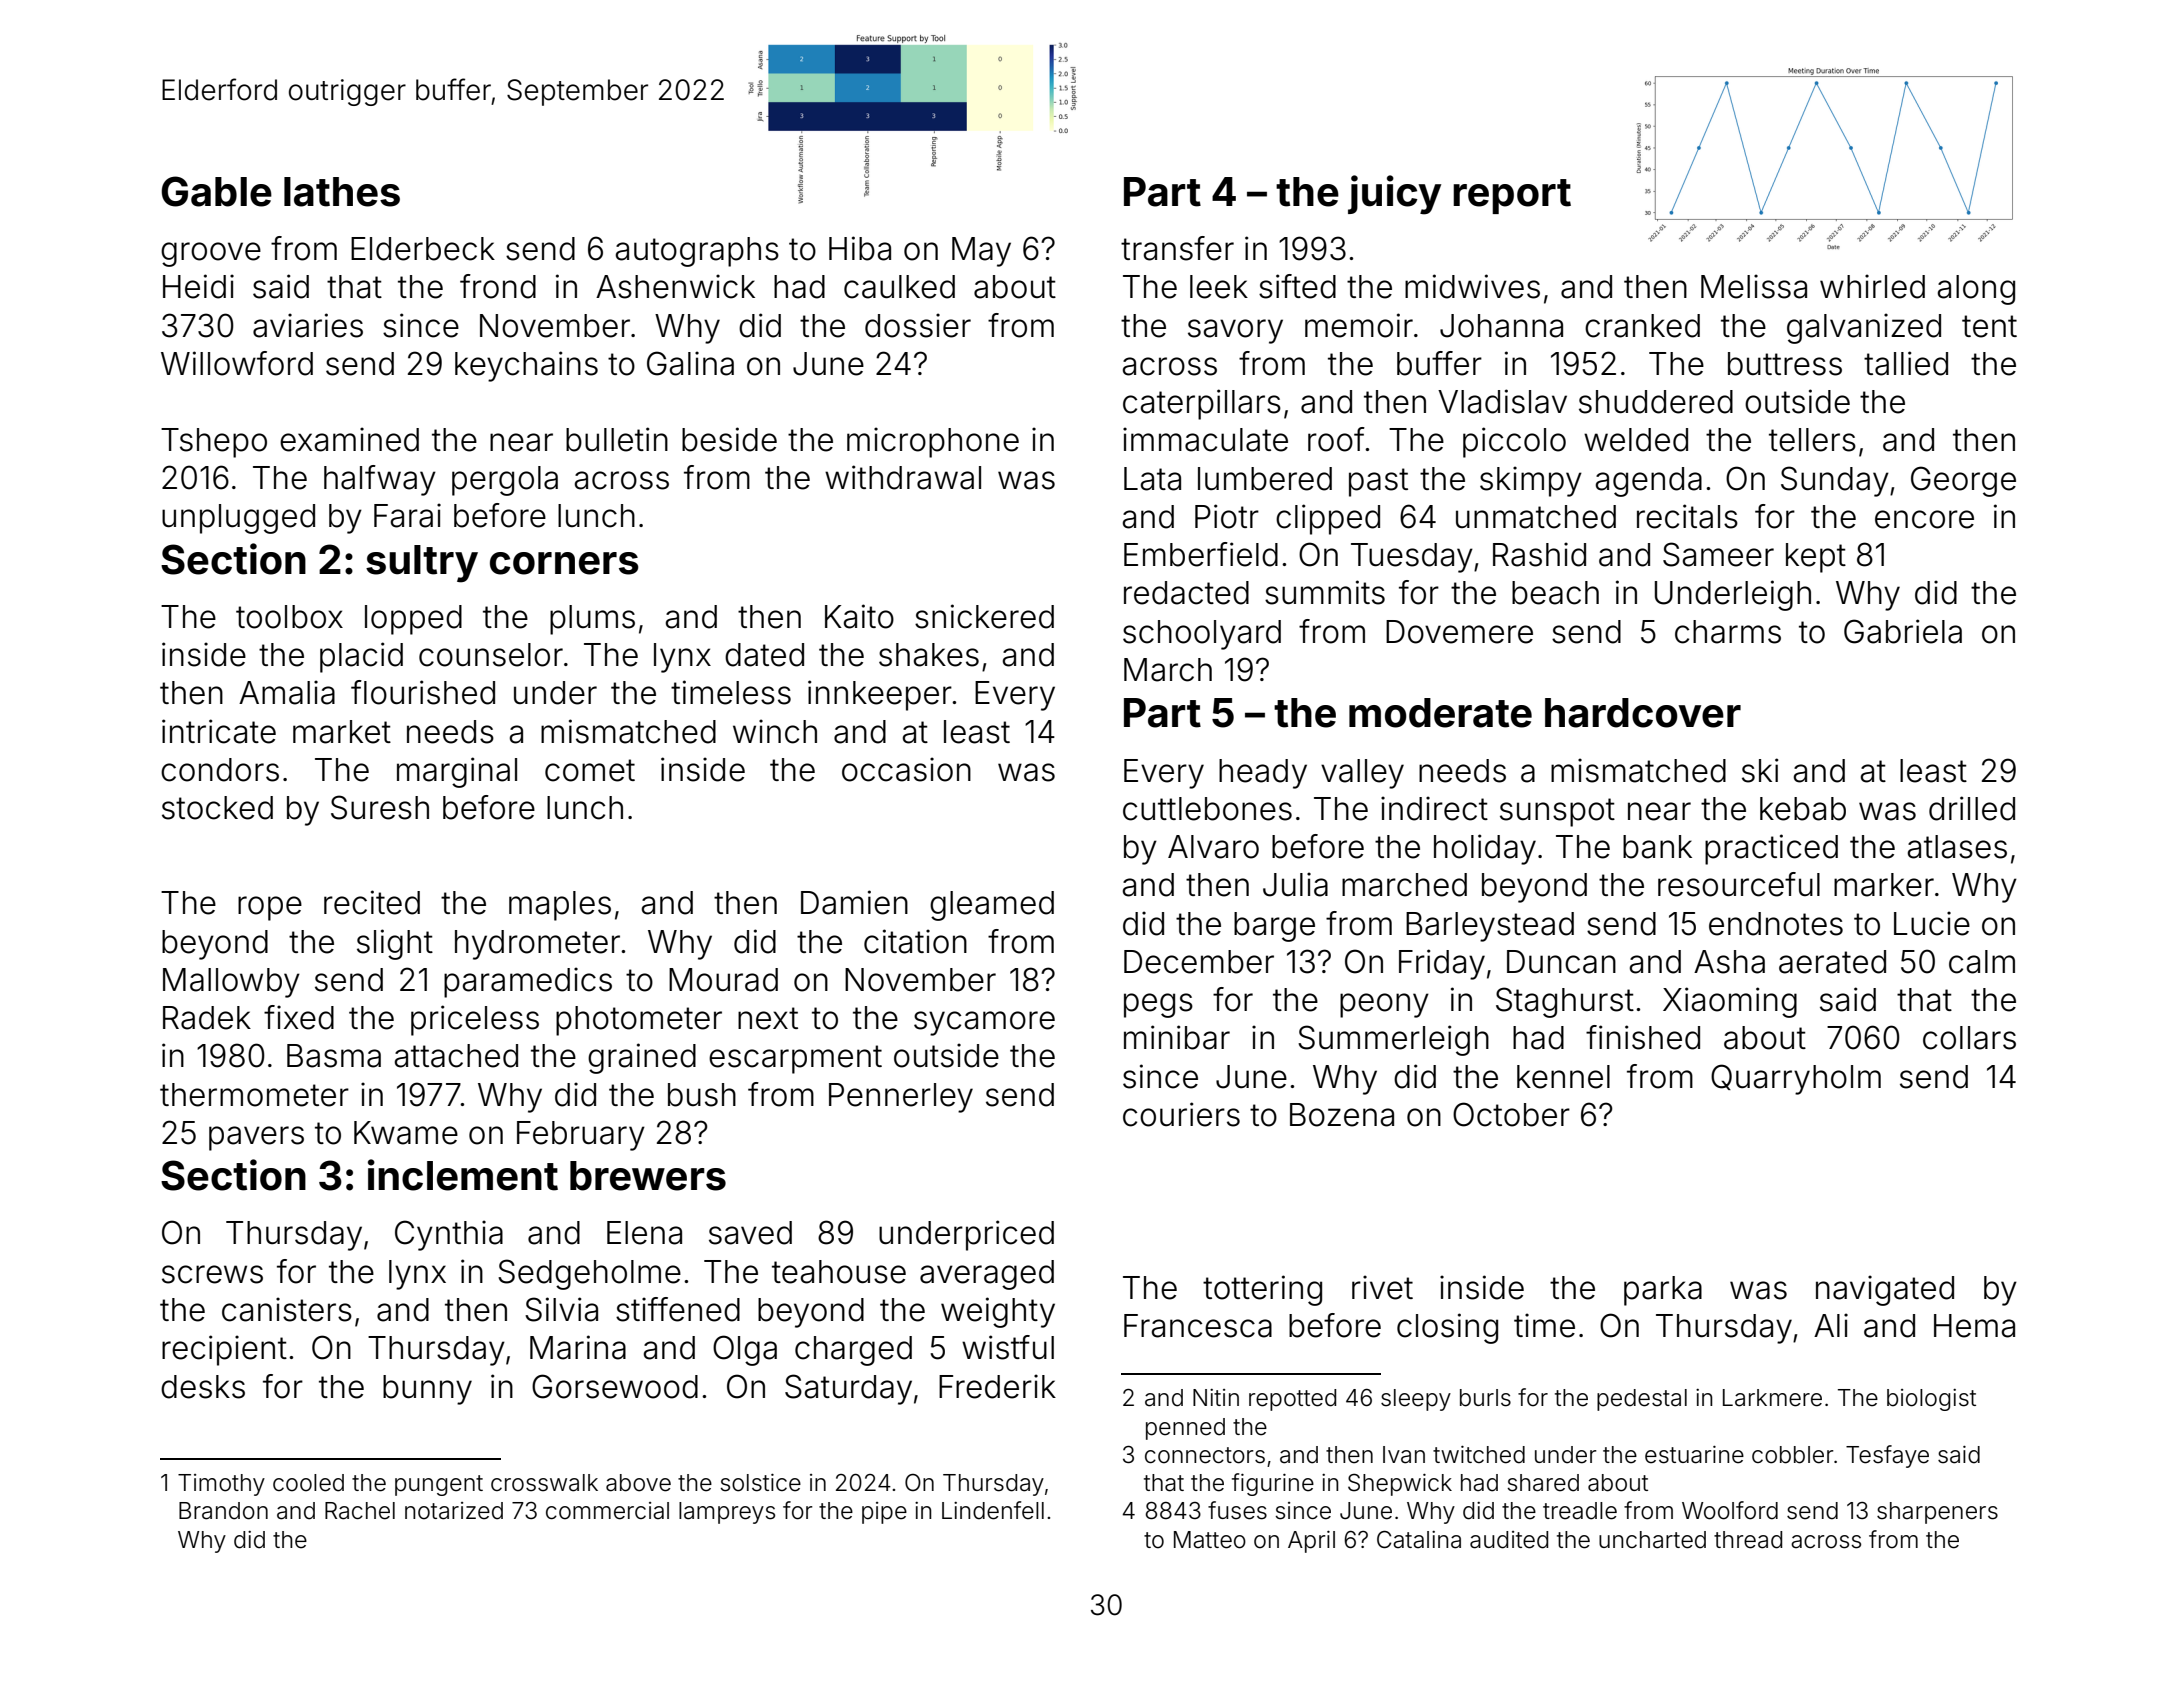 The height and width of the page is (1683, 2178). I want to click on Mourad, so click(723, 980).
